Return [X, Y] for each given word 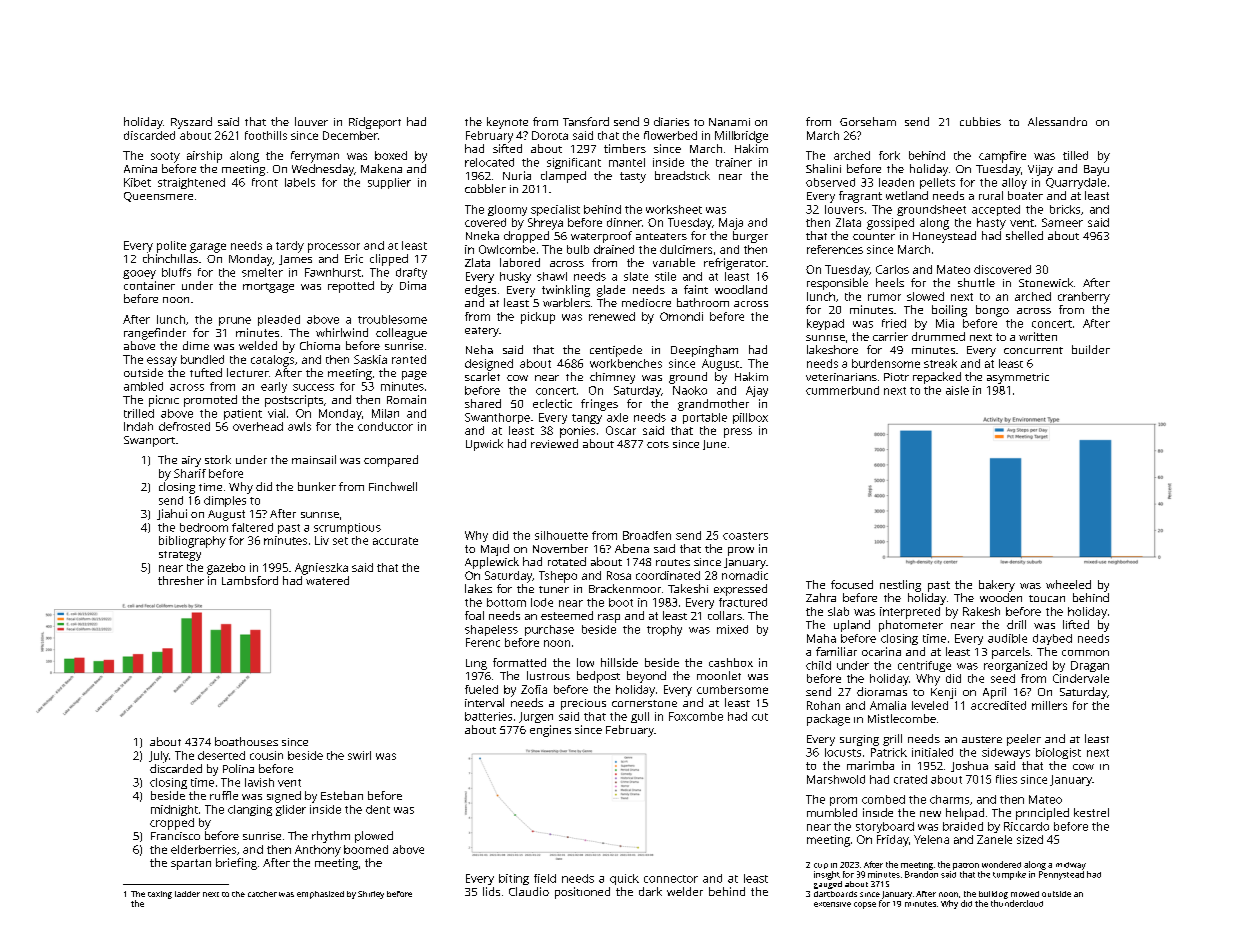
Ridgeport [375, 123]
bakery [997, 586]
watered [327, 580]
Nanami [729, 122]
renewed [612, 316]
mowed [1025, 894]
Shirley [371, 895]
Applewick [492, 563]
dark [650, 891]
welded [258, 345]
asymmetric [1018, 378]
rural [991, 195]
